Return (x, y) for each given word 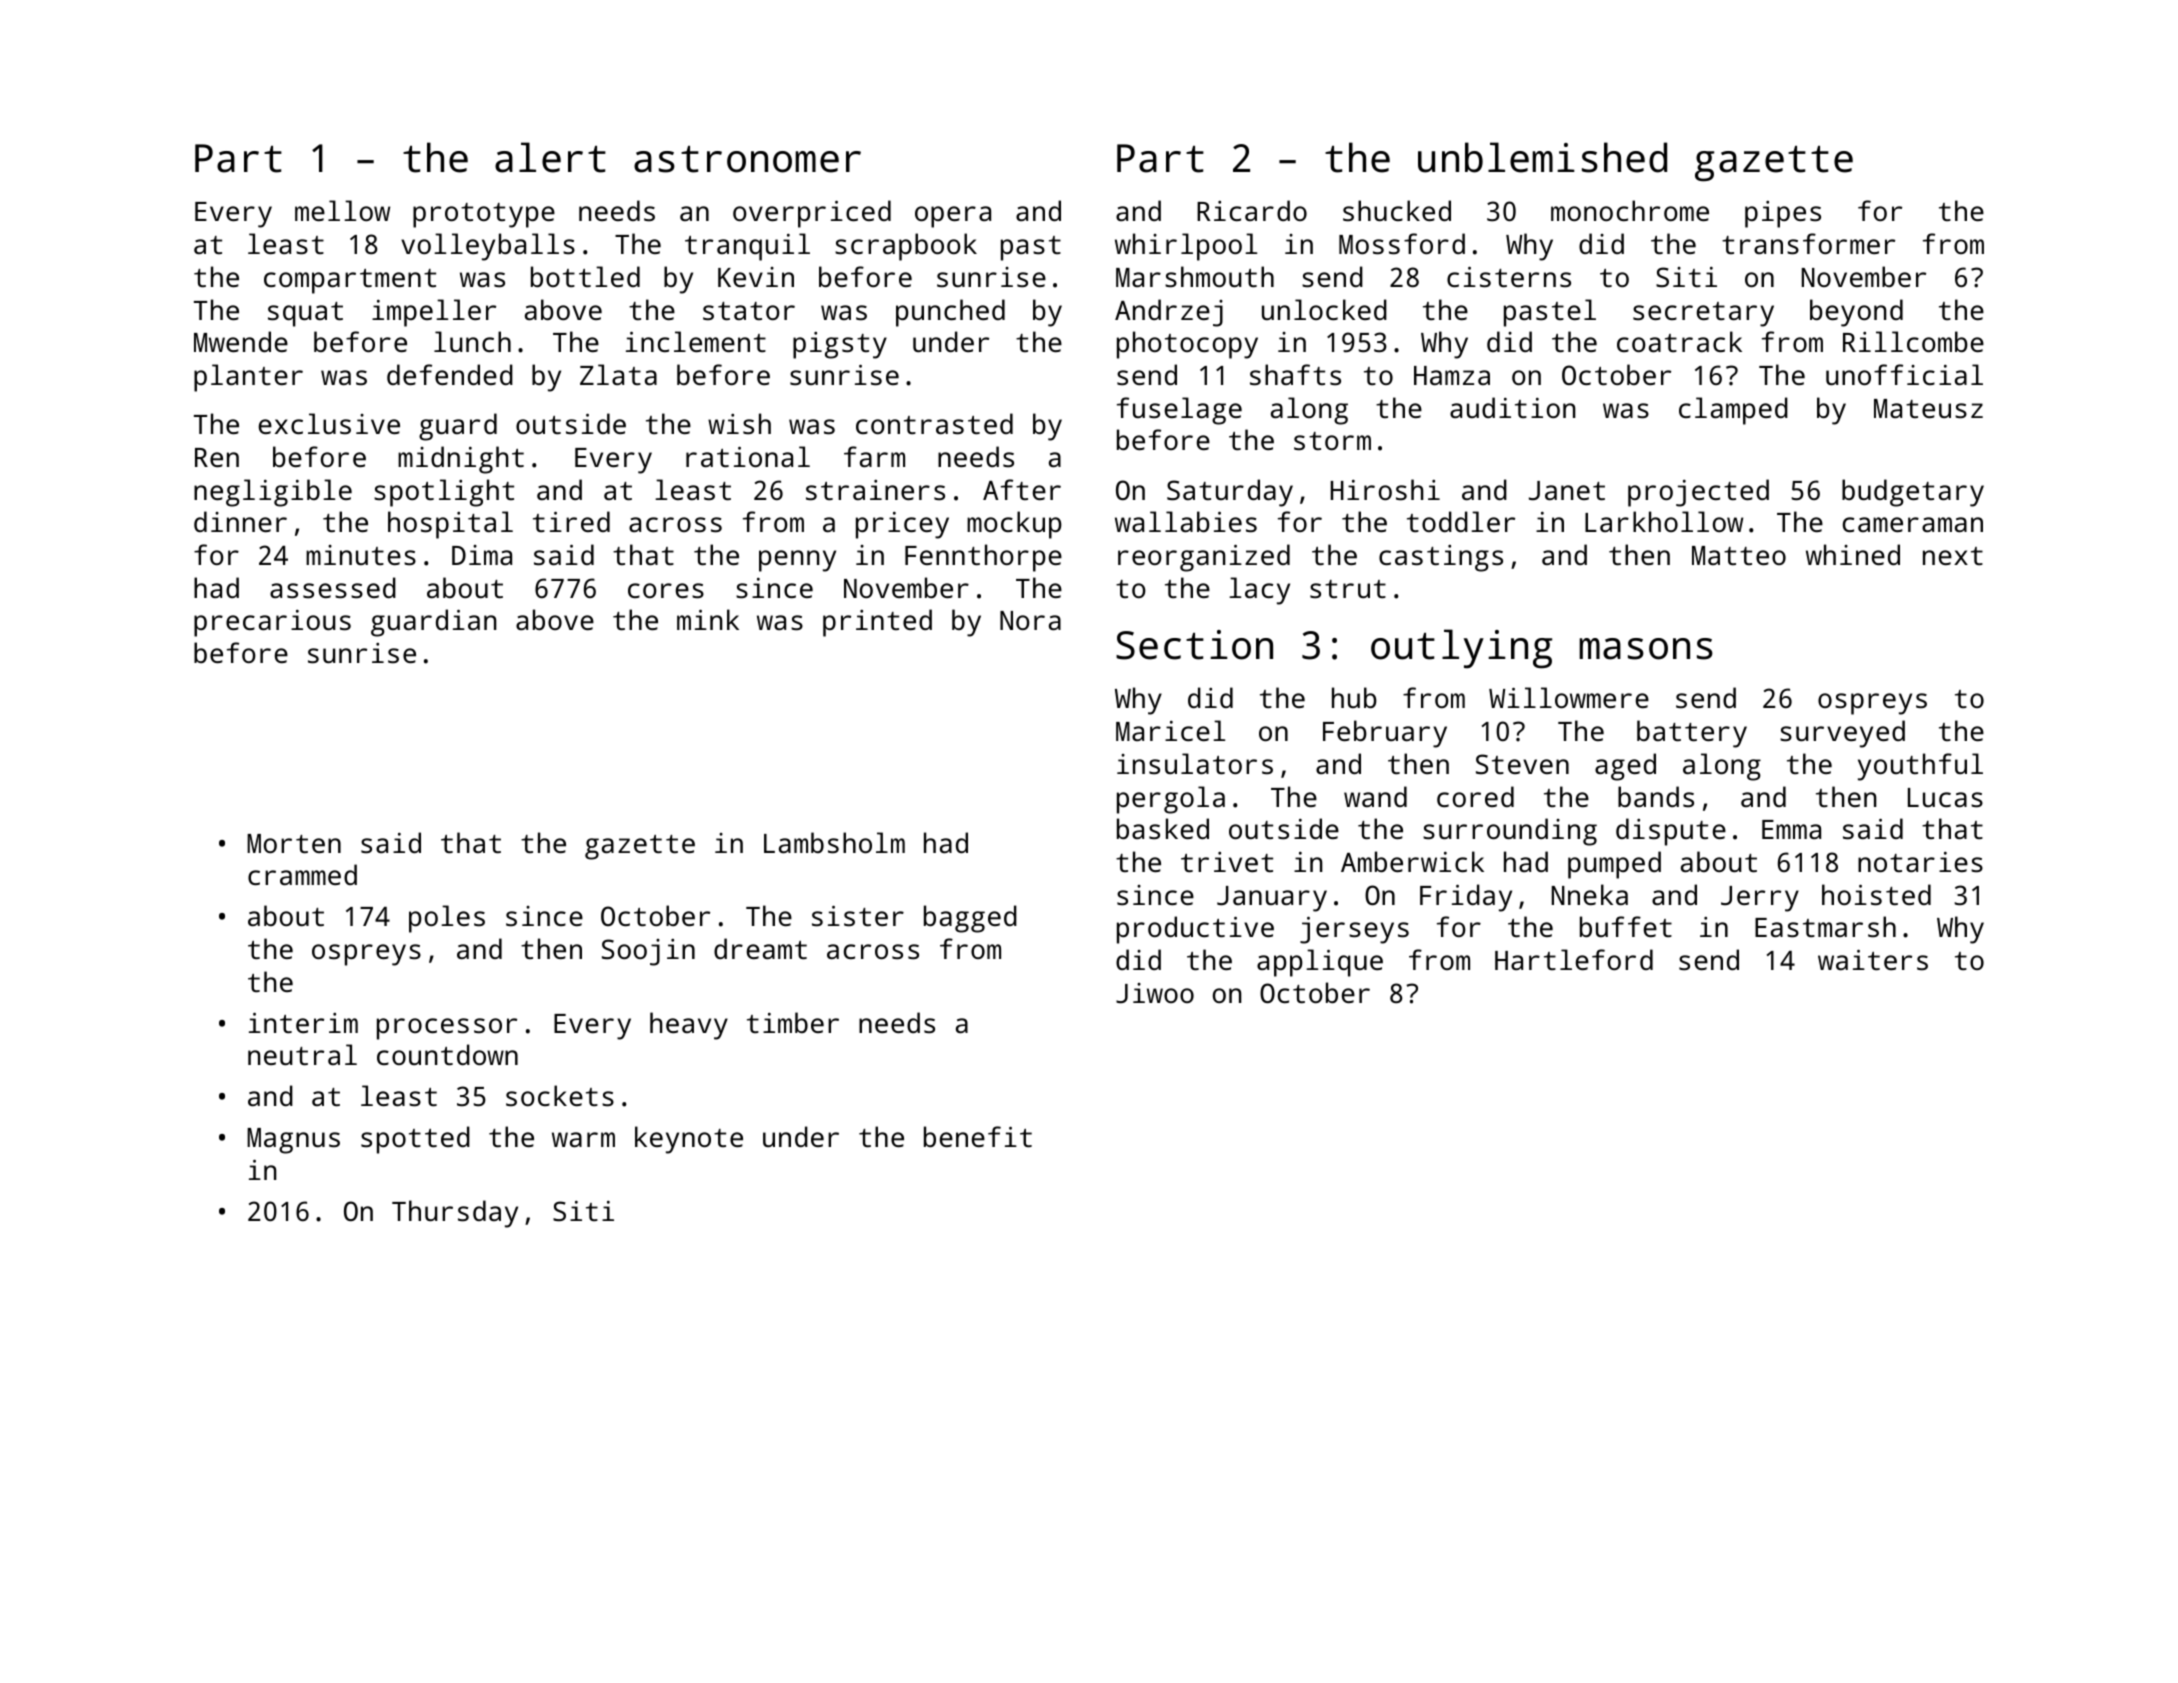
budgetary (1913, 493)
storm (1332, 441)
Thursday (455, 1214)
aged (1625, 767)
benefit (978, 1136)
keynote (689, 1140)
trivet (1227, 862)
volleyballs (488, 247)
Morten (294, 844)
